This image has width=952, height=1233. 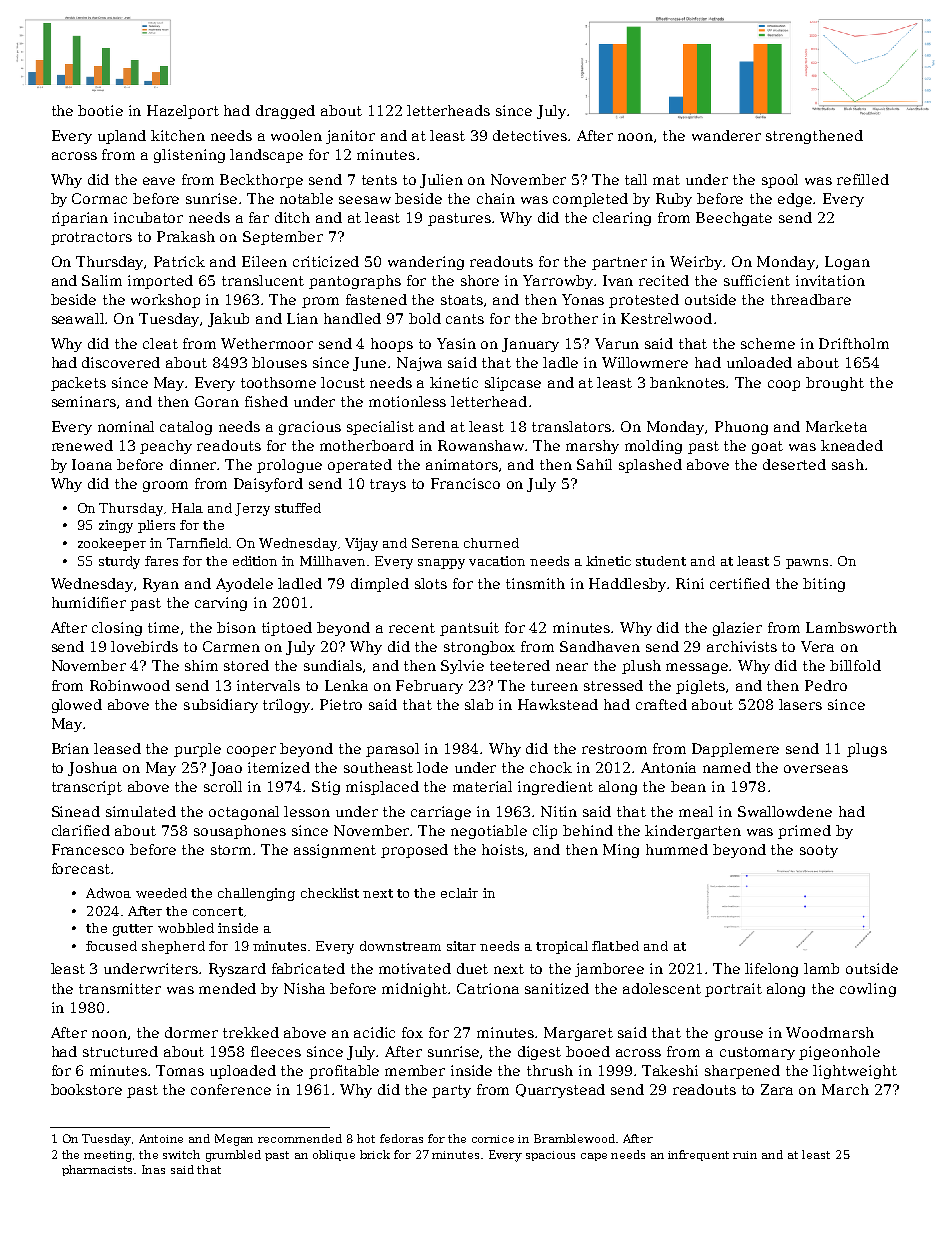 I want to click on scroll, so click(x=223, y=786).
